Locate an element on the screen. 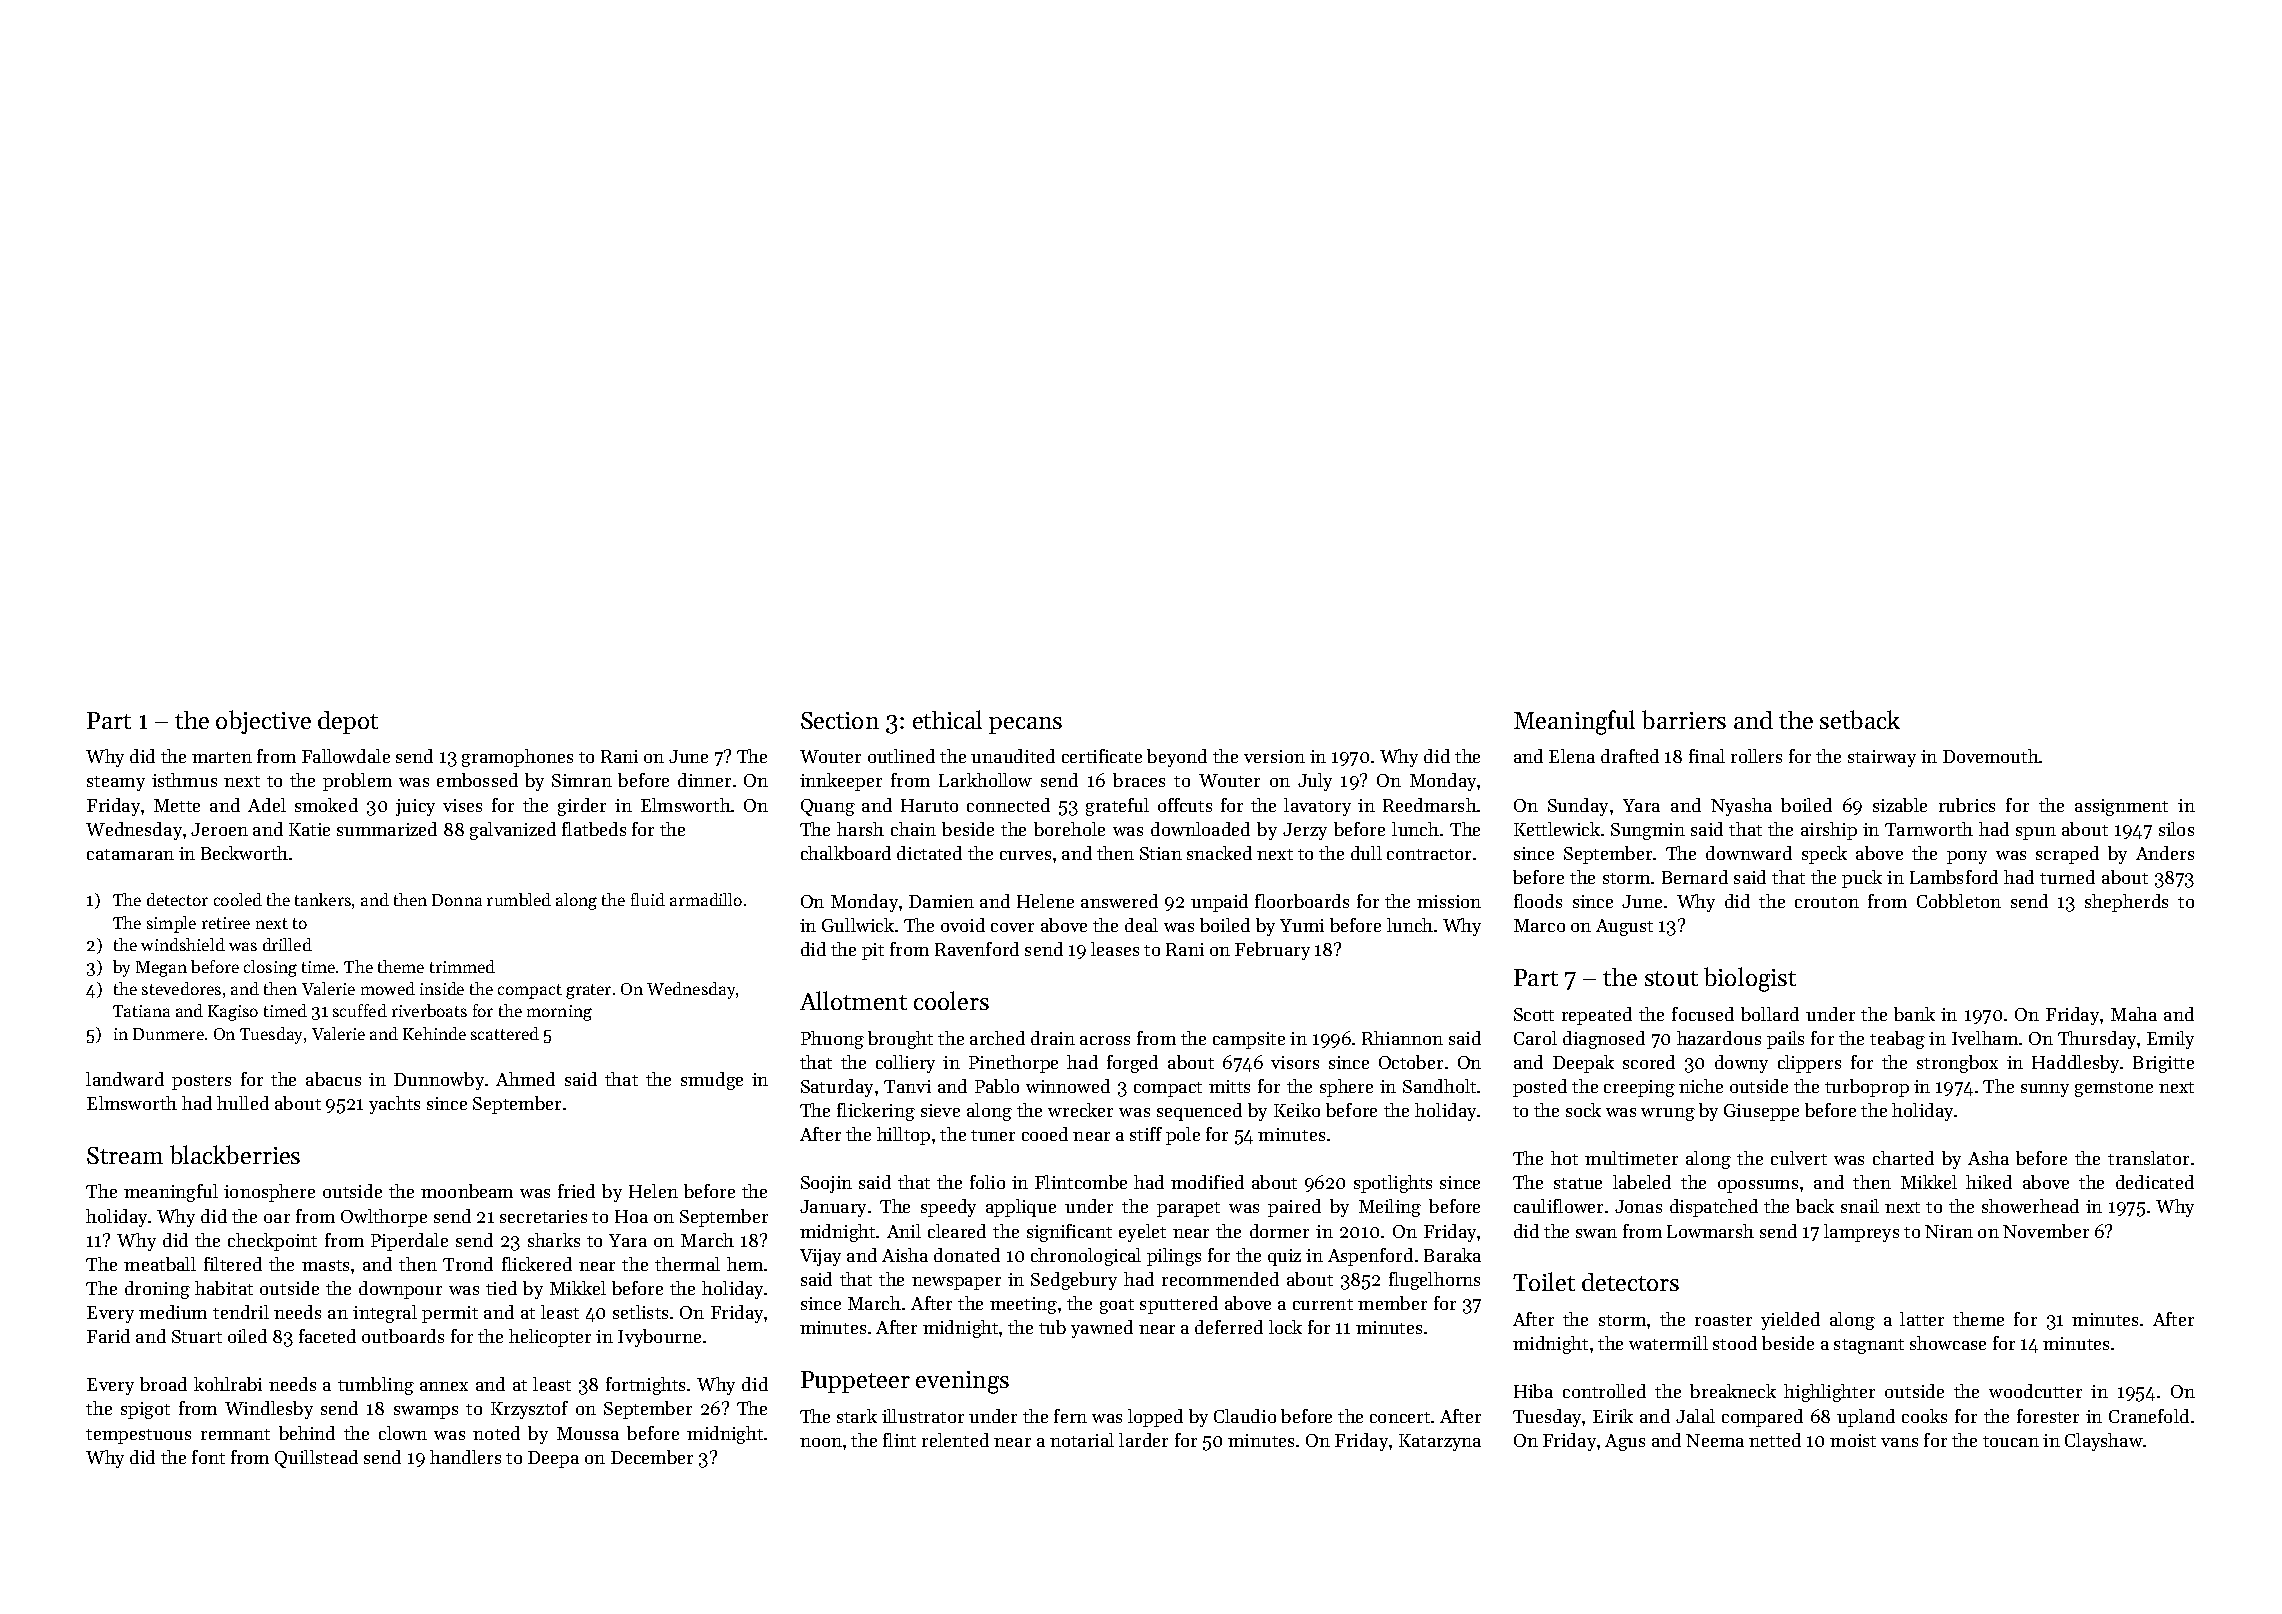 Image resolution: width=2282 pixels, height=1614 pixels. Anders is located at coordinates (2165, 853).
